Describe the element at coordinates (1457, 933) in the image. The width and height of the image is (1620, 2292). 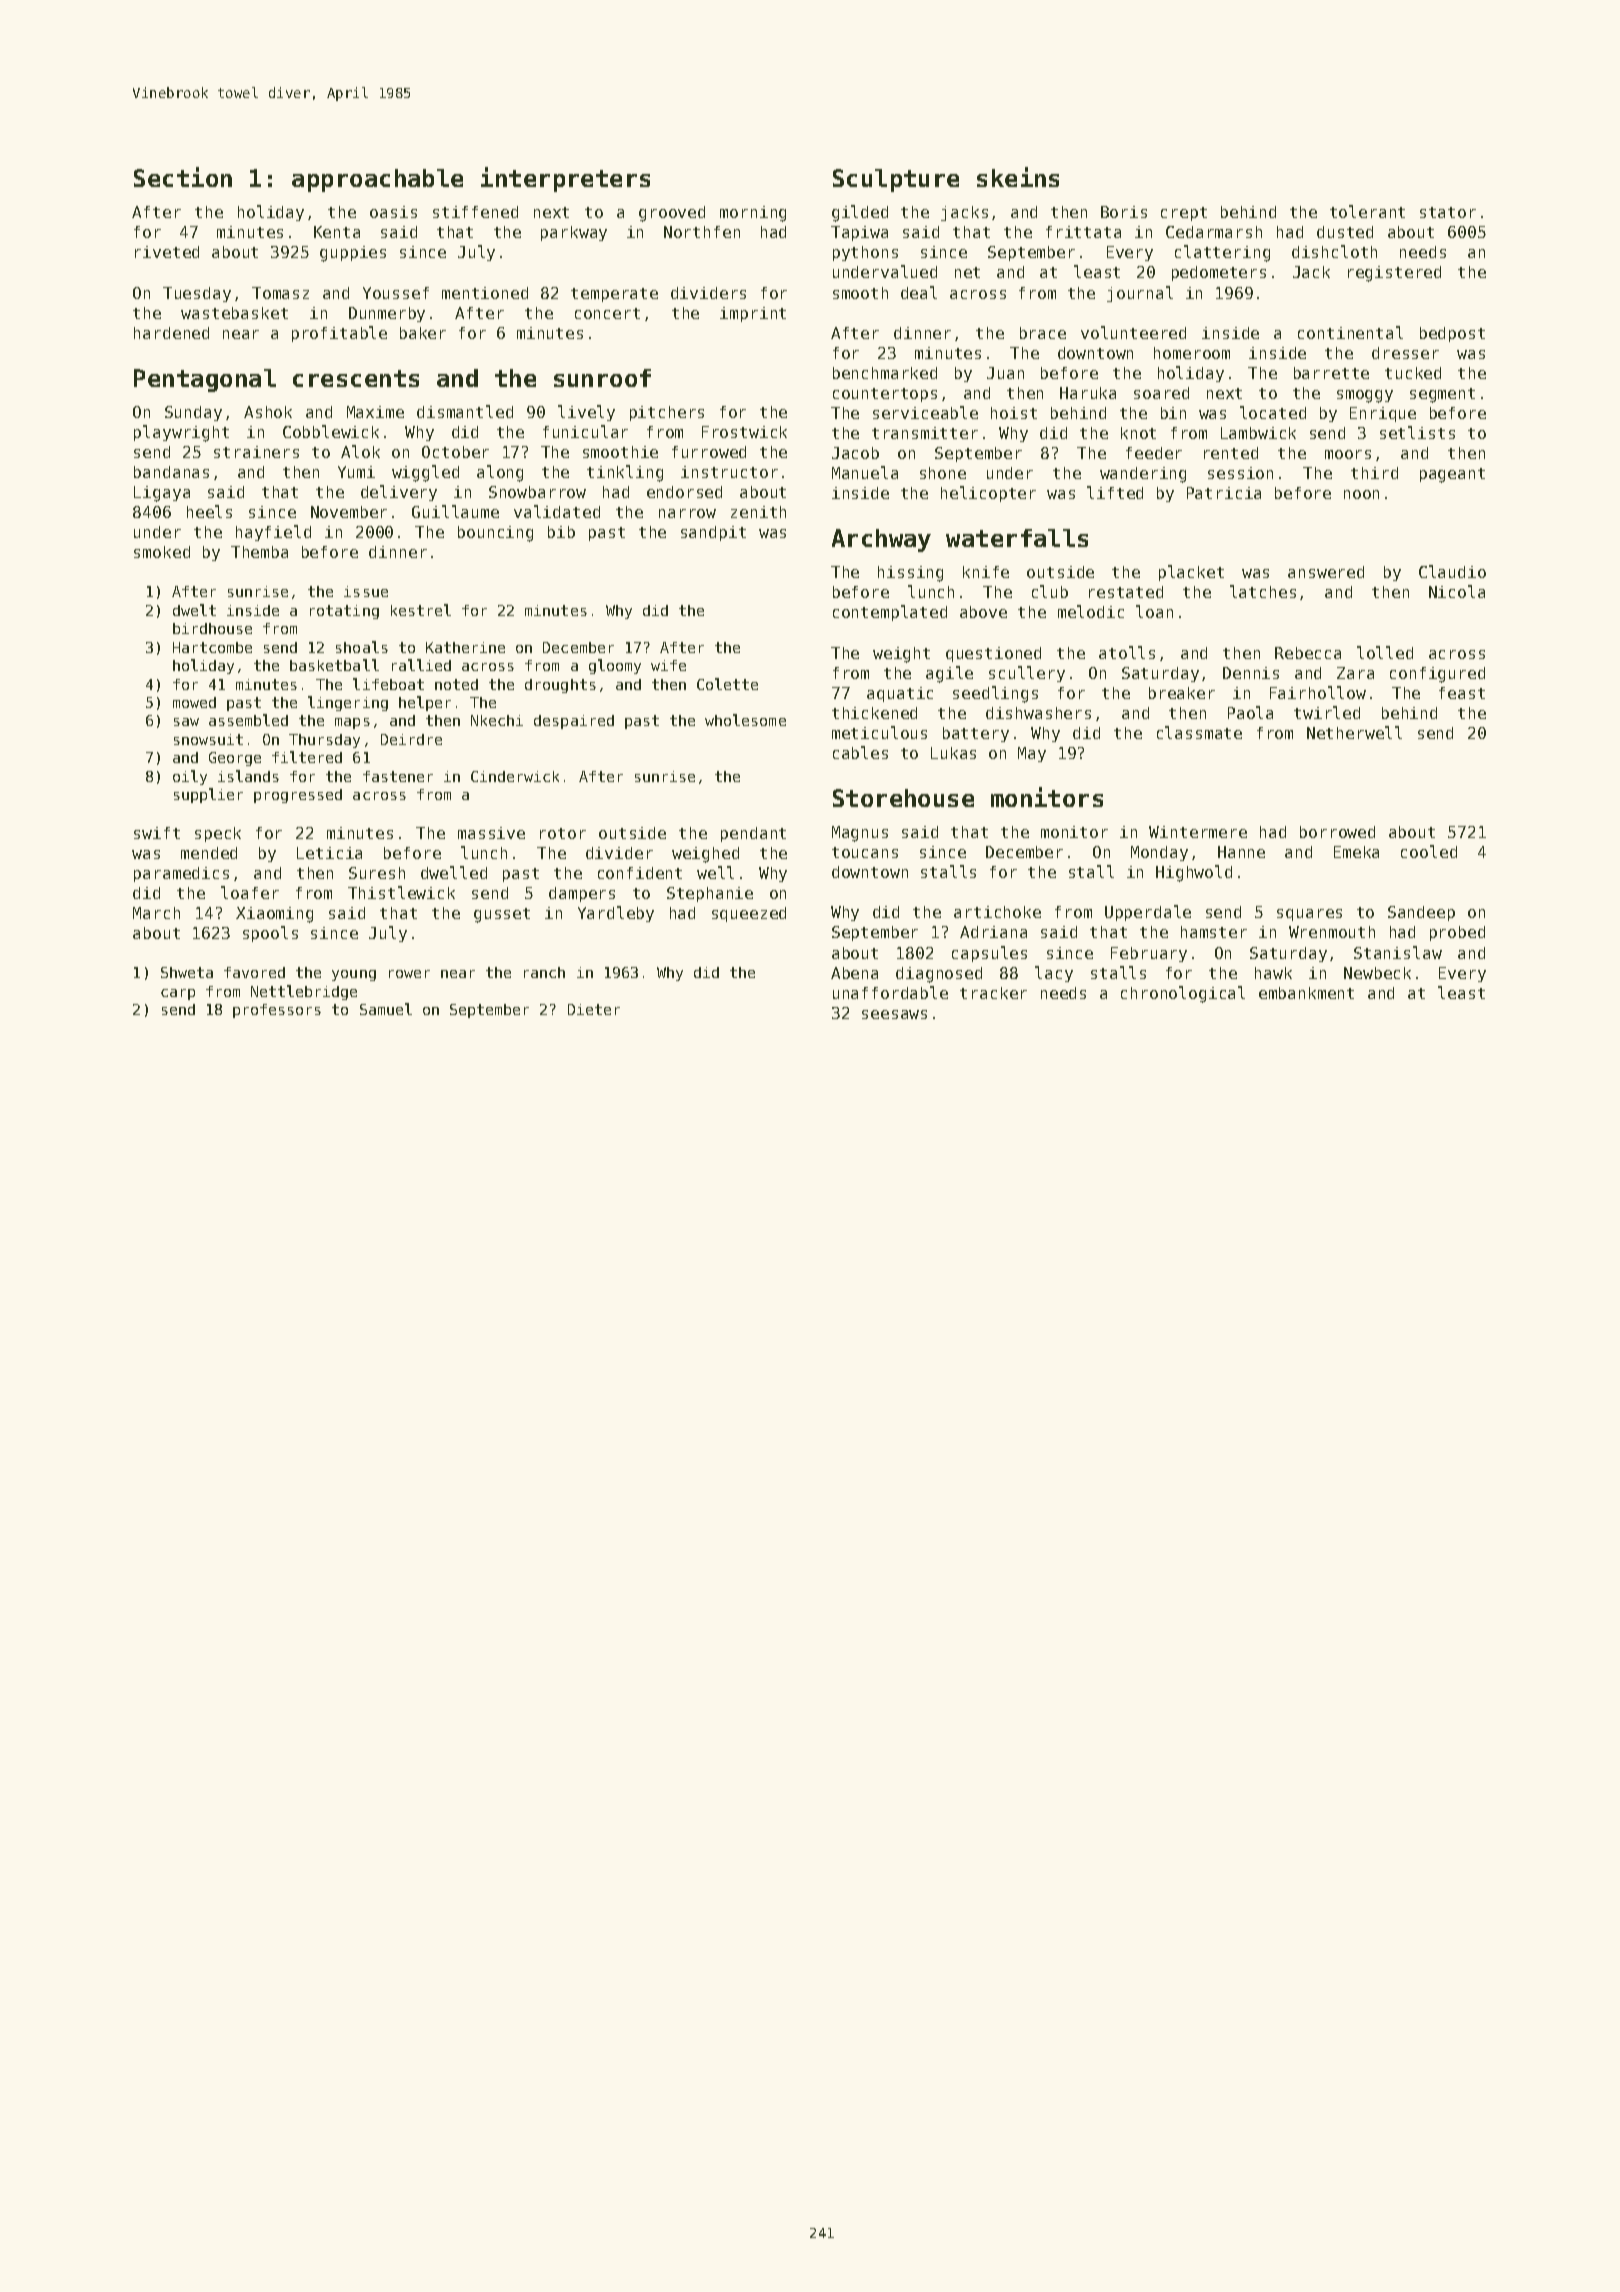
I see `probed` at that location.
